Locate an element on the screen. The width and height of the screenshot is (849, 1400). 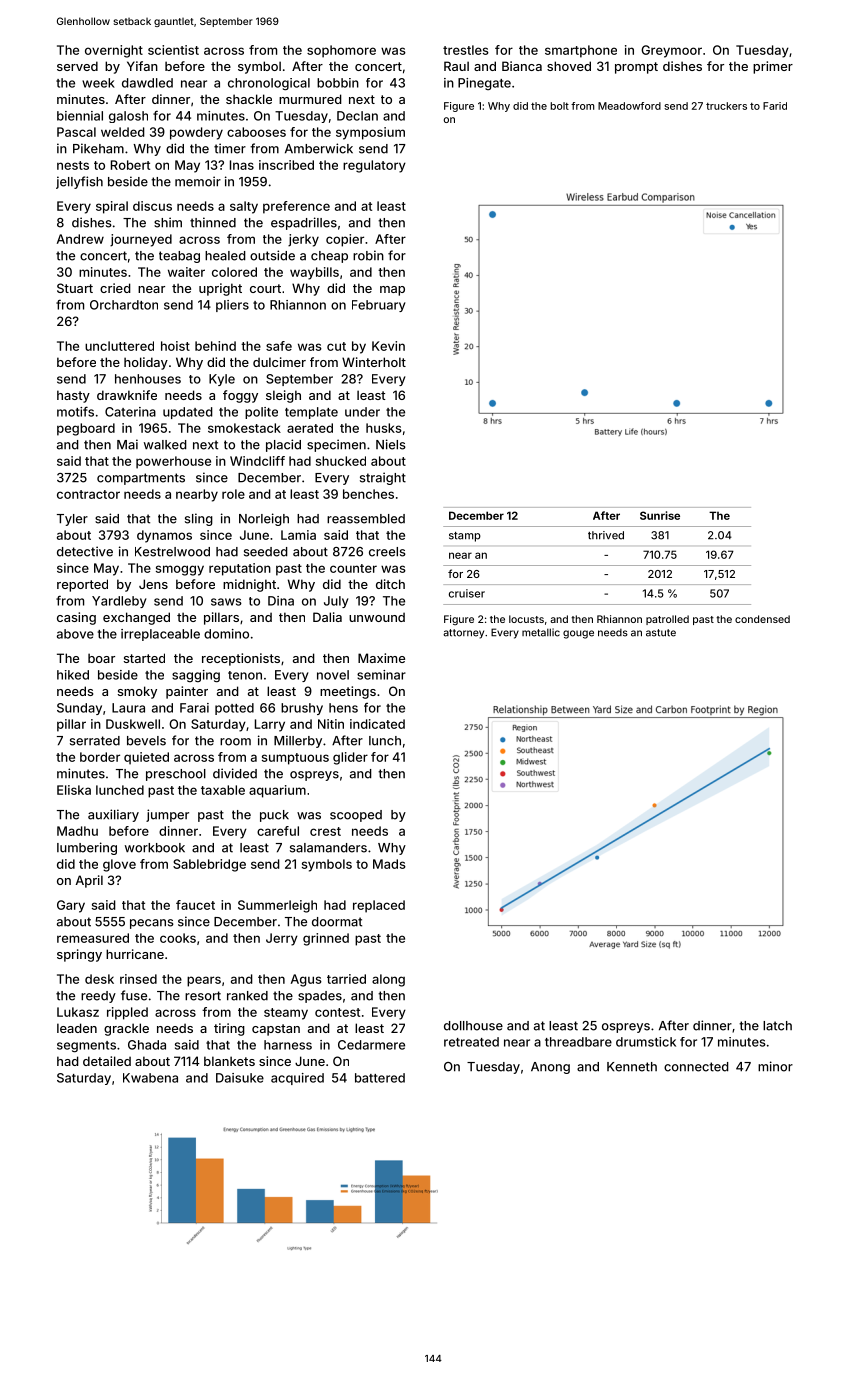
jumper is located at coordinates (167, 815).
